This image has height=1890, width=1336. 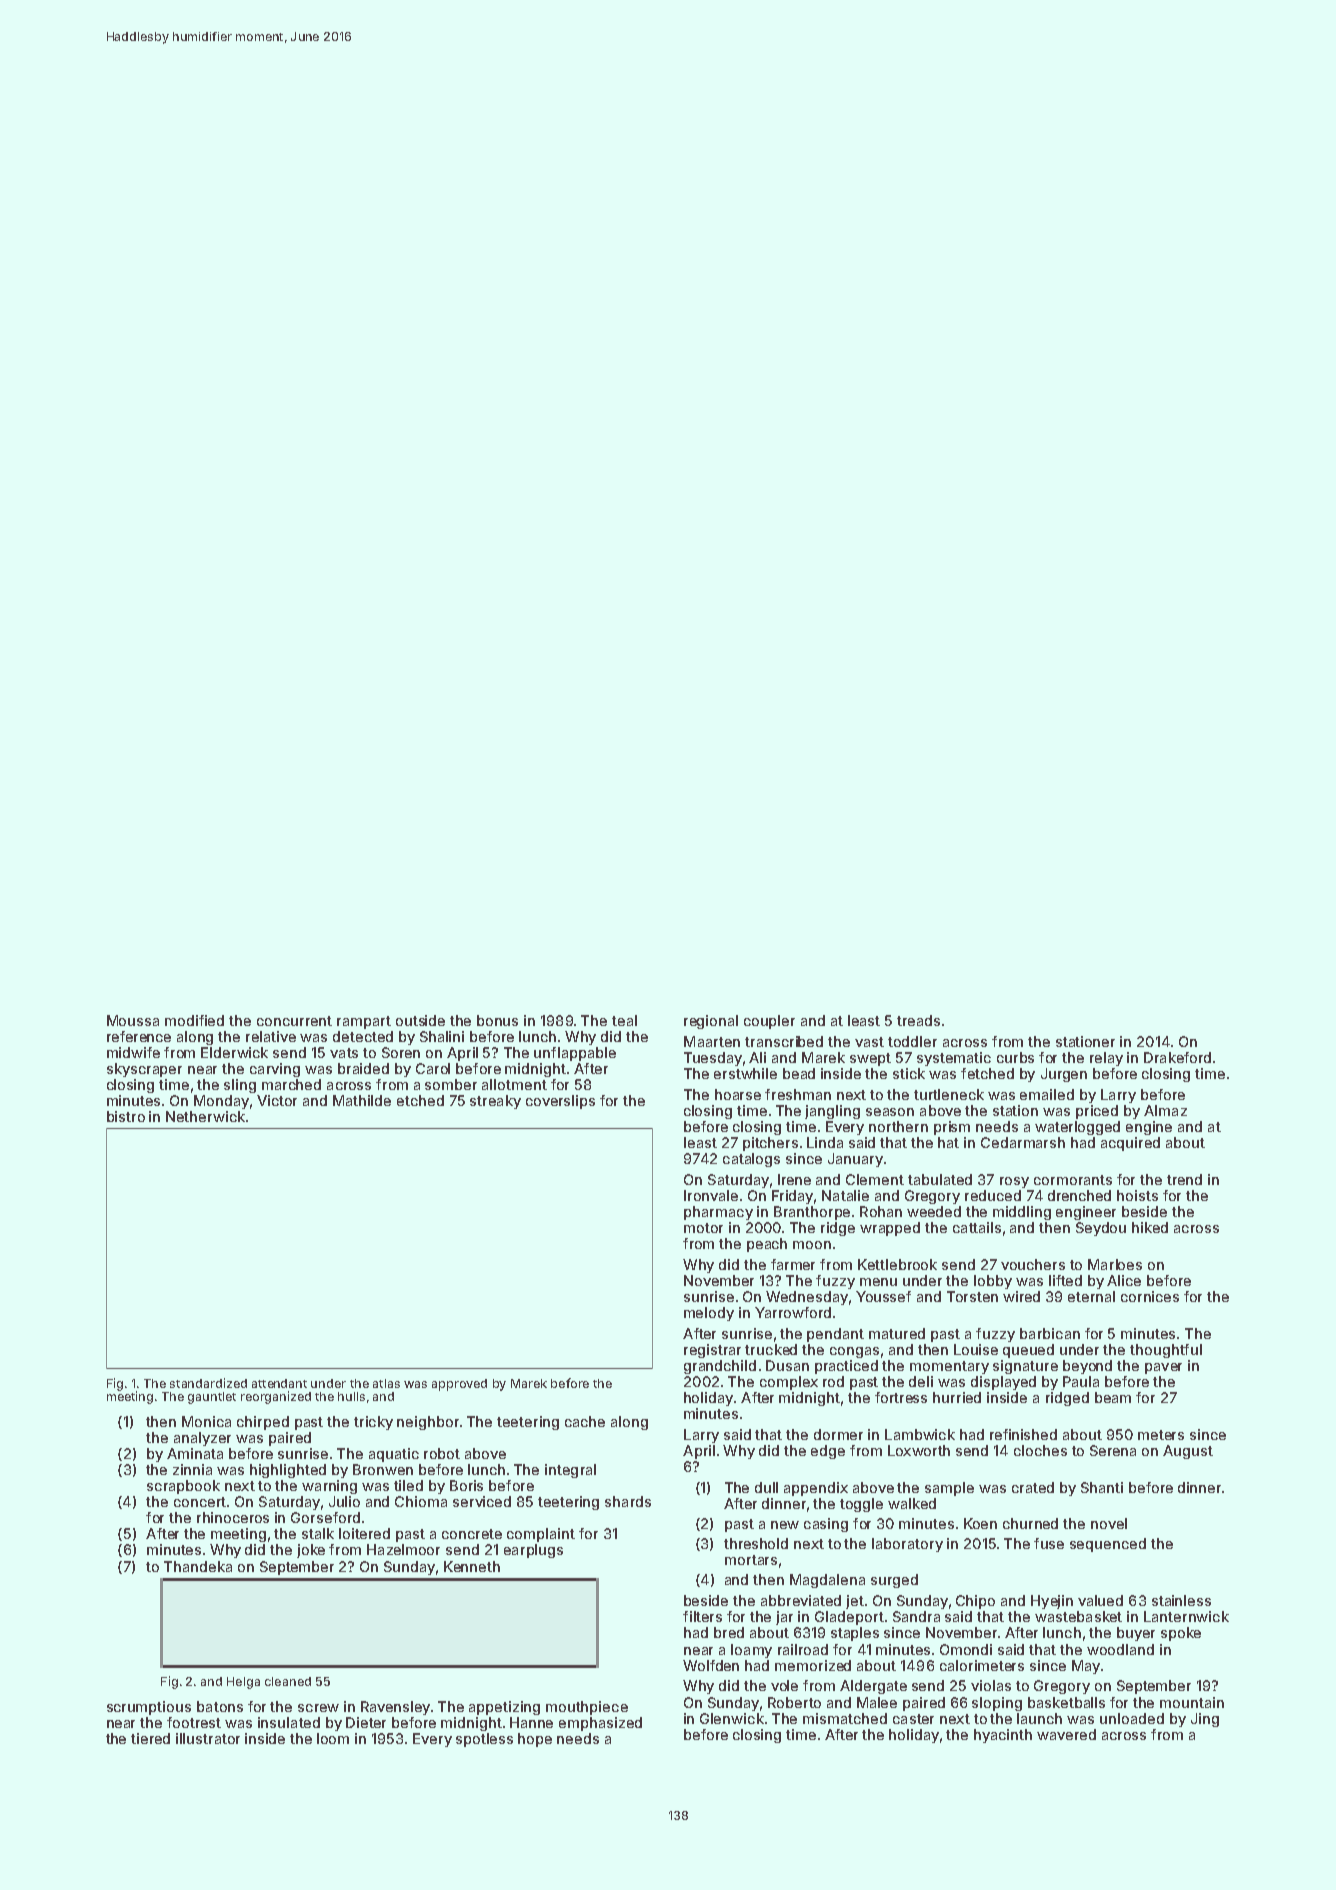 What do you see at coordinates (769, 1022) in the image?
I see `coupler` at bounding box center [769, 1022].
